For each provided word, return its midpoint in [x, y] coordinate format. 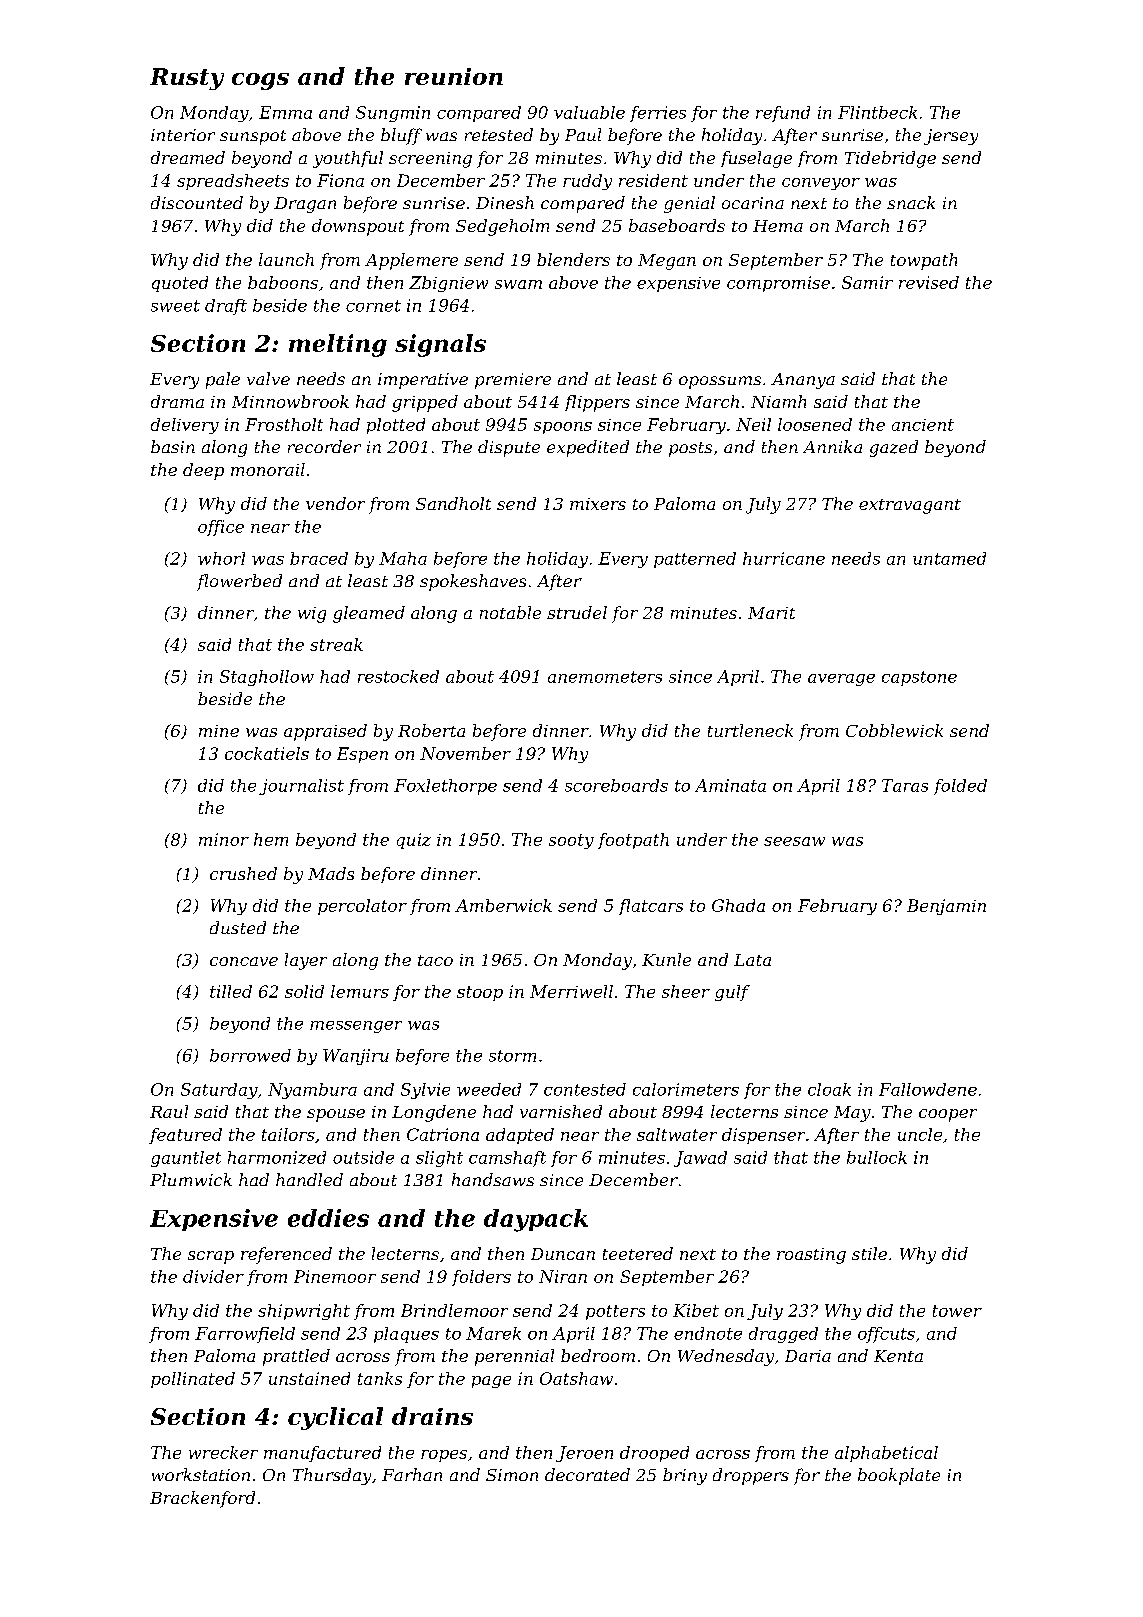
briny [685, 1476]
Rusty [187, 79]
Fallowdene [928, 1089]
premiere [513, 381]
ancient [923, 425]
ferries [658, 114]
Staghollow [267, 678]
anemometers [605, 677]
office [221, 528]
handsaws [493, 1179]
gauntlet [186, 1159]
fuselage [756, 159]
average [841, 680]
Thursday [332, 1476]
